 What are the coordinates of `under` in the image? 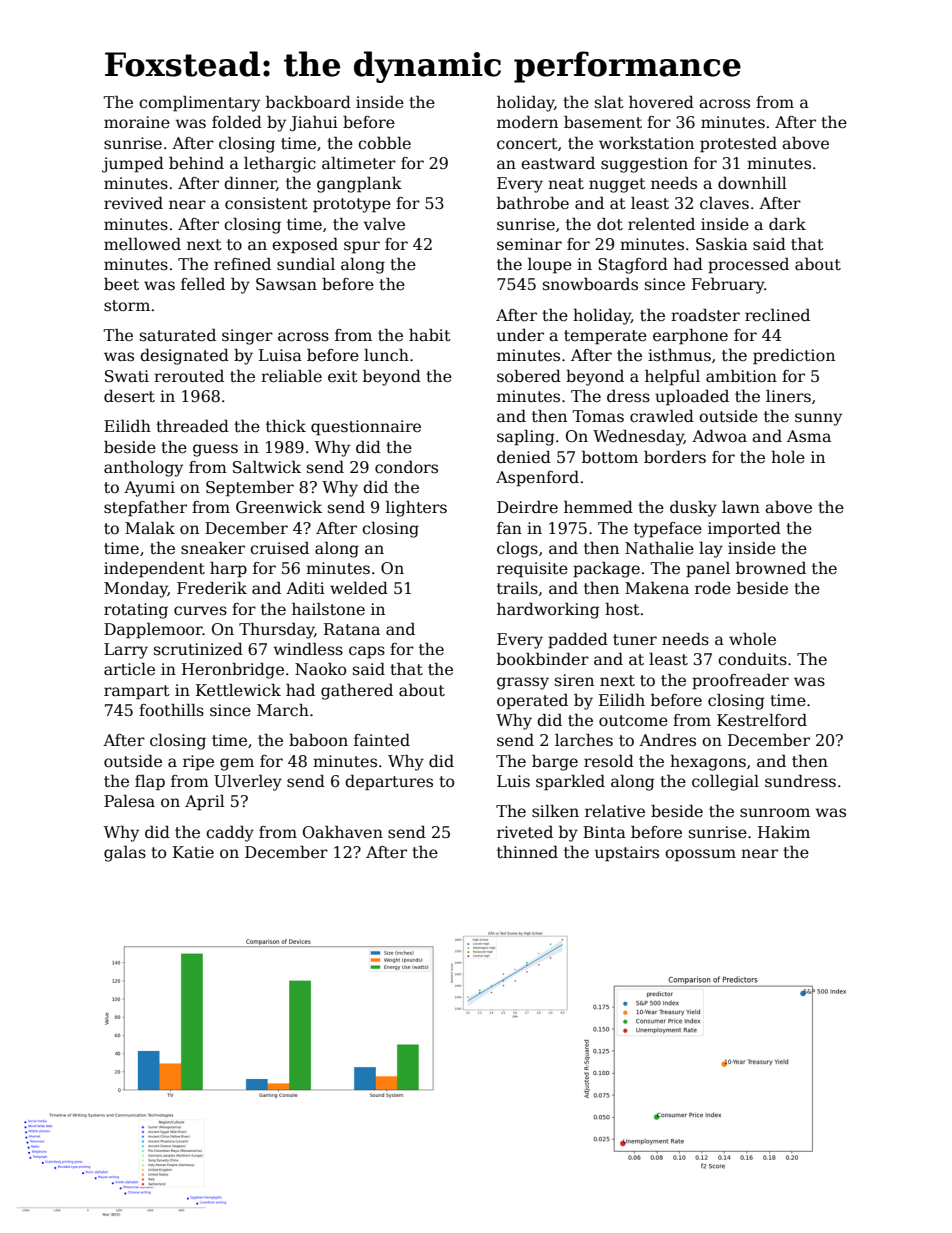 It's located at (520, 334).
